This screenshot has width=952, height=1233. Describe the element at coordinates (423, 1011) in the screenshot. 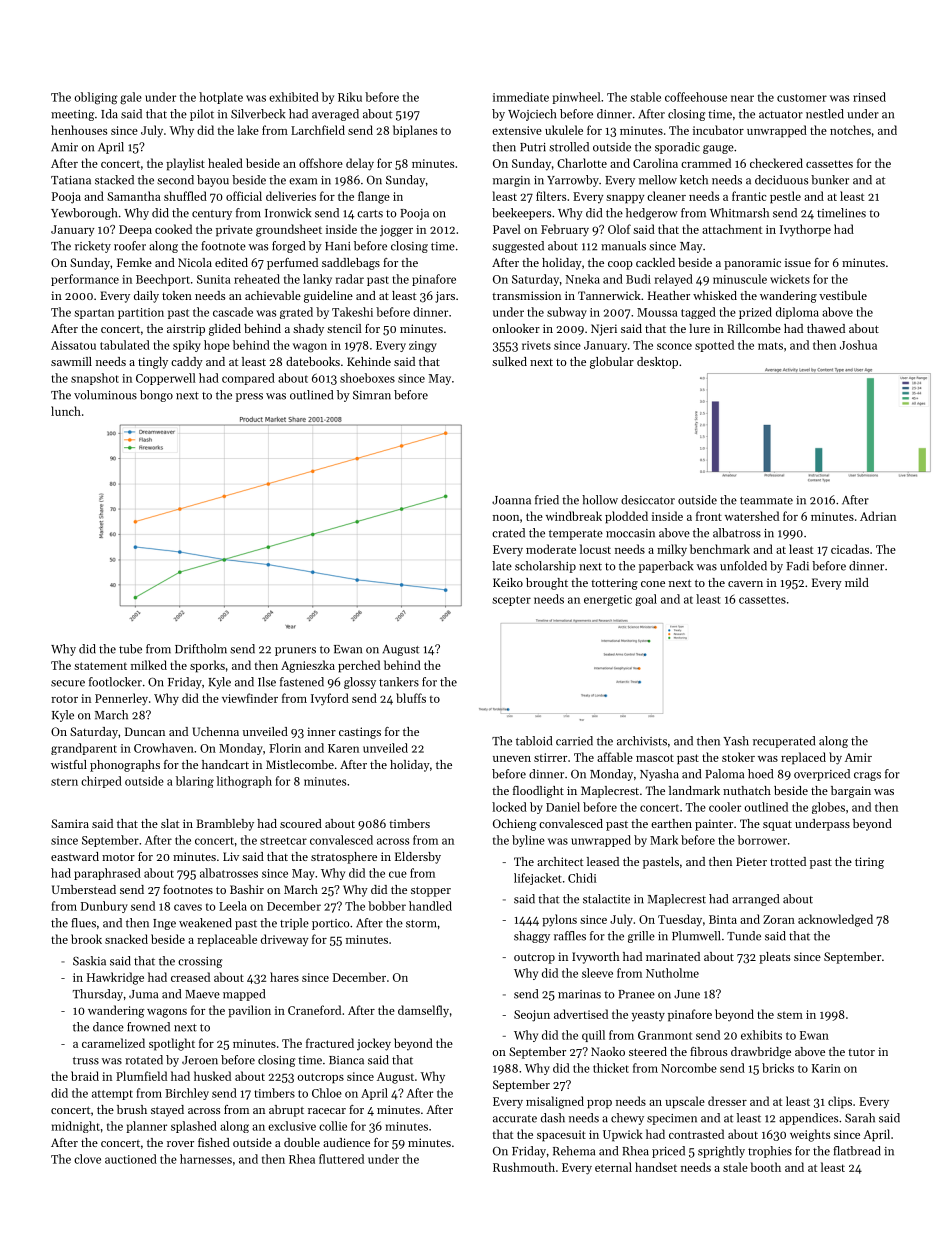

I see `damselfly` at that location.
